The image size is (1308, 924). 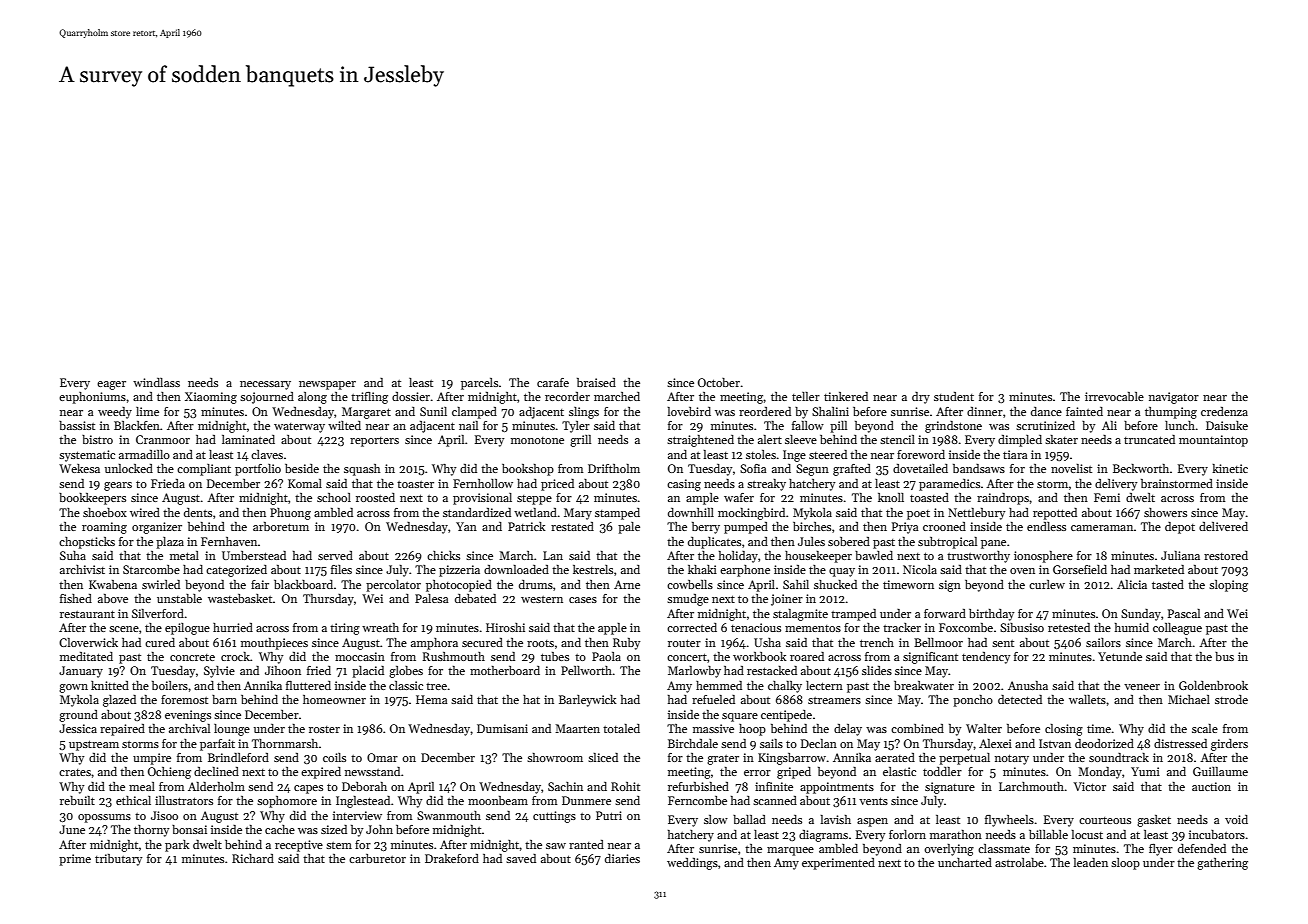 What do you see at coordinates (986, 658) in the screenshot?
I see `tendency` at bounding box center [986, 658].
